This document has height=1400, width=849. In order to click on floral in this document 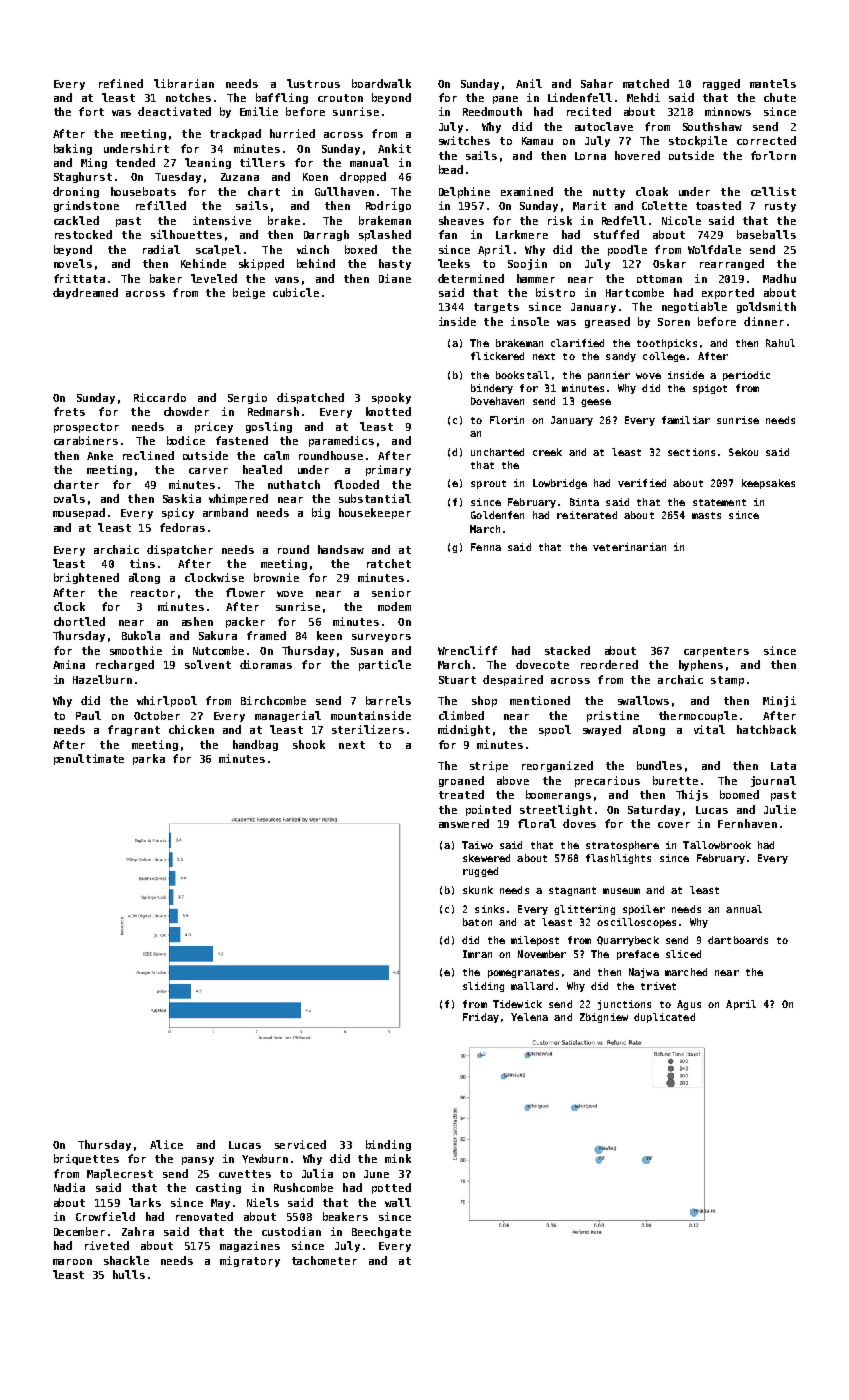, I will do `click(537, 823)`.
